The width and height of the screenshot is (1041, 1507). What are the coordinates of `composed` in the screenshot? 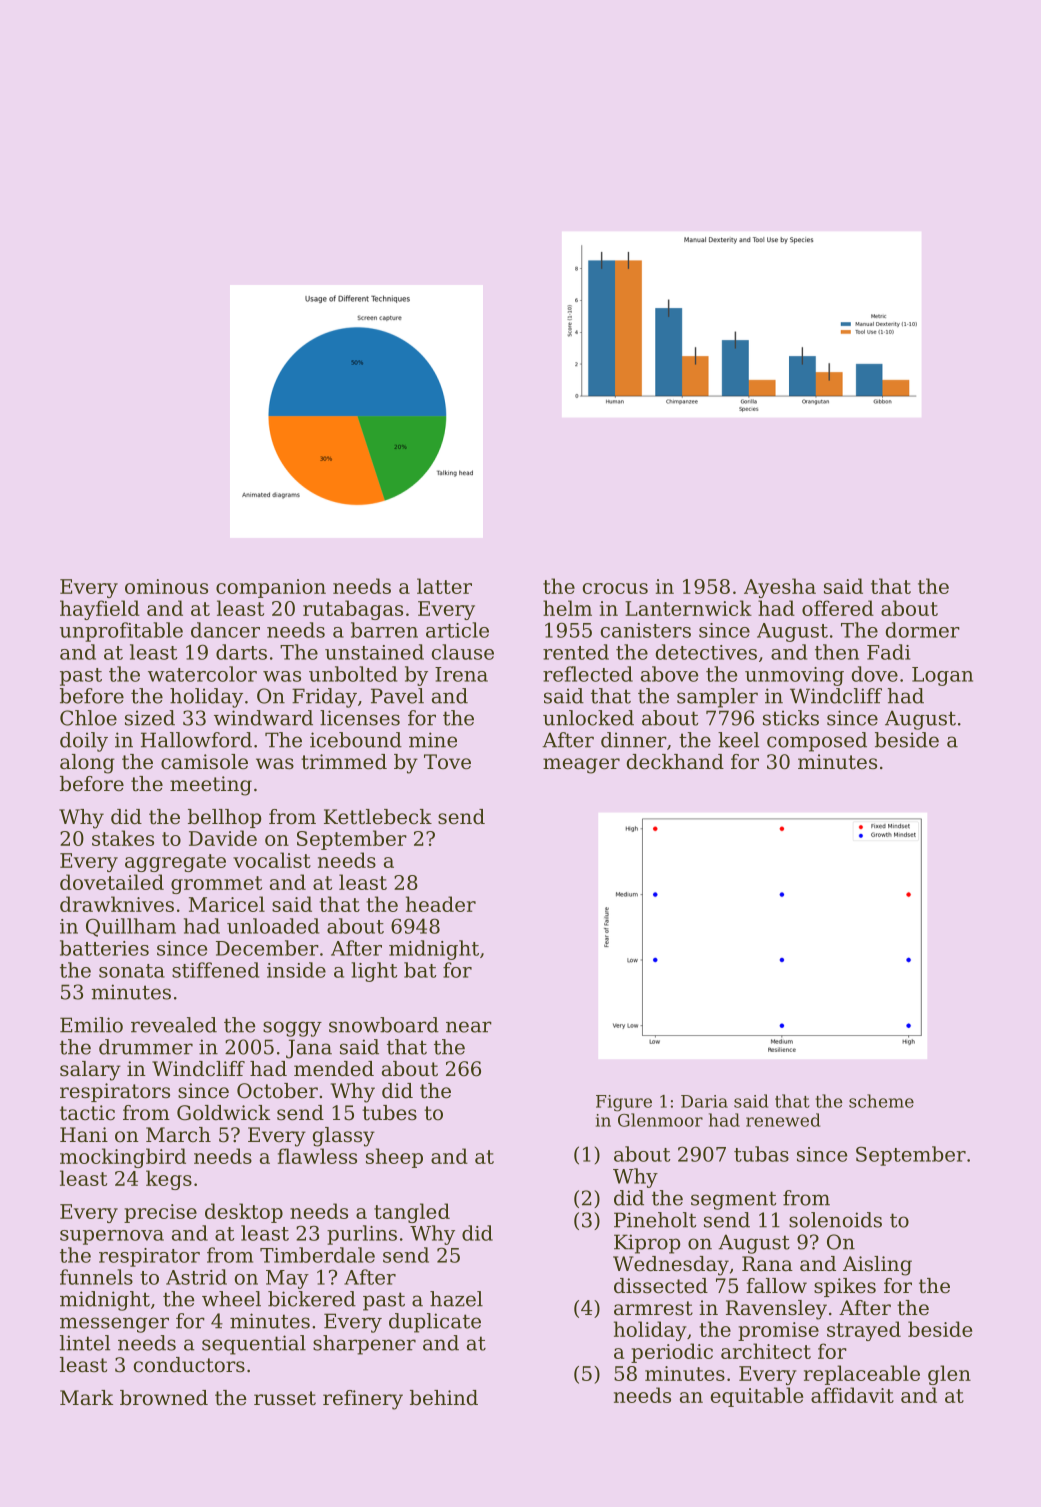 It's located at (817, 742).
